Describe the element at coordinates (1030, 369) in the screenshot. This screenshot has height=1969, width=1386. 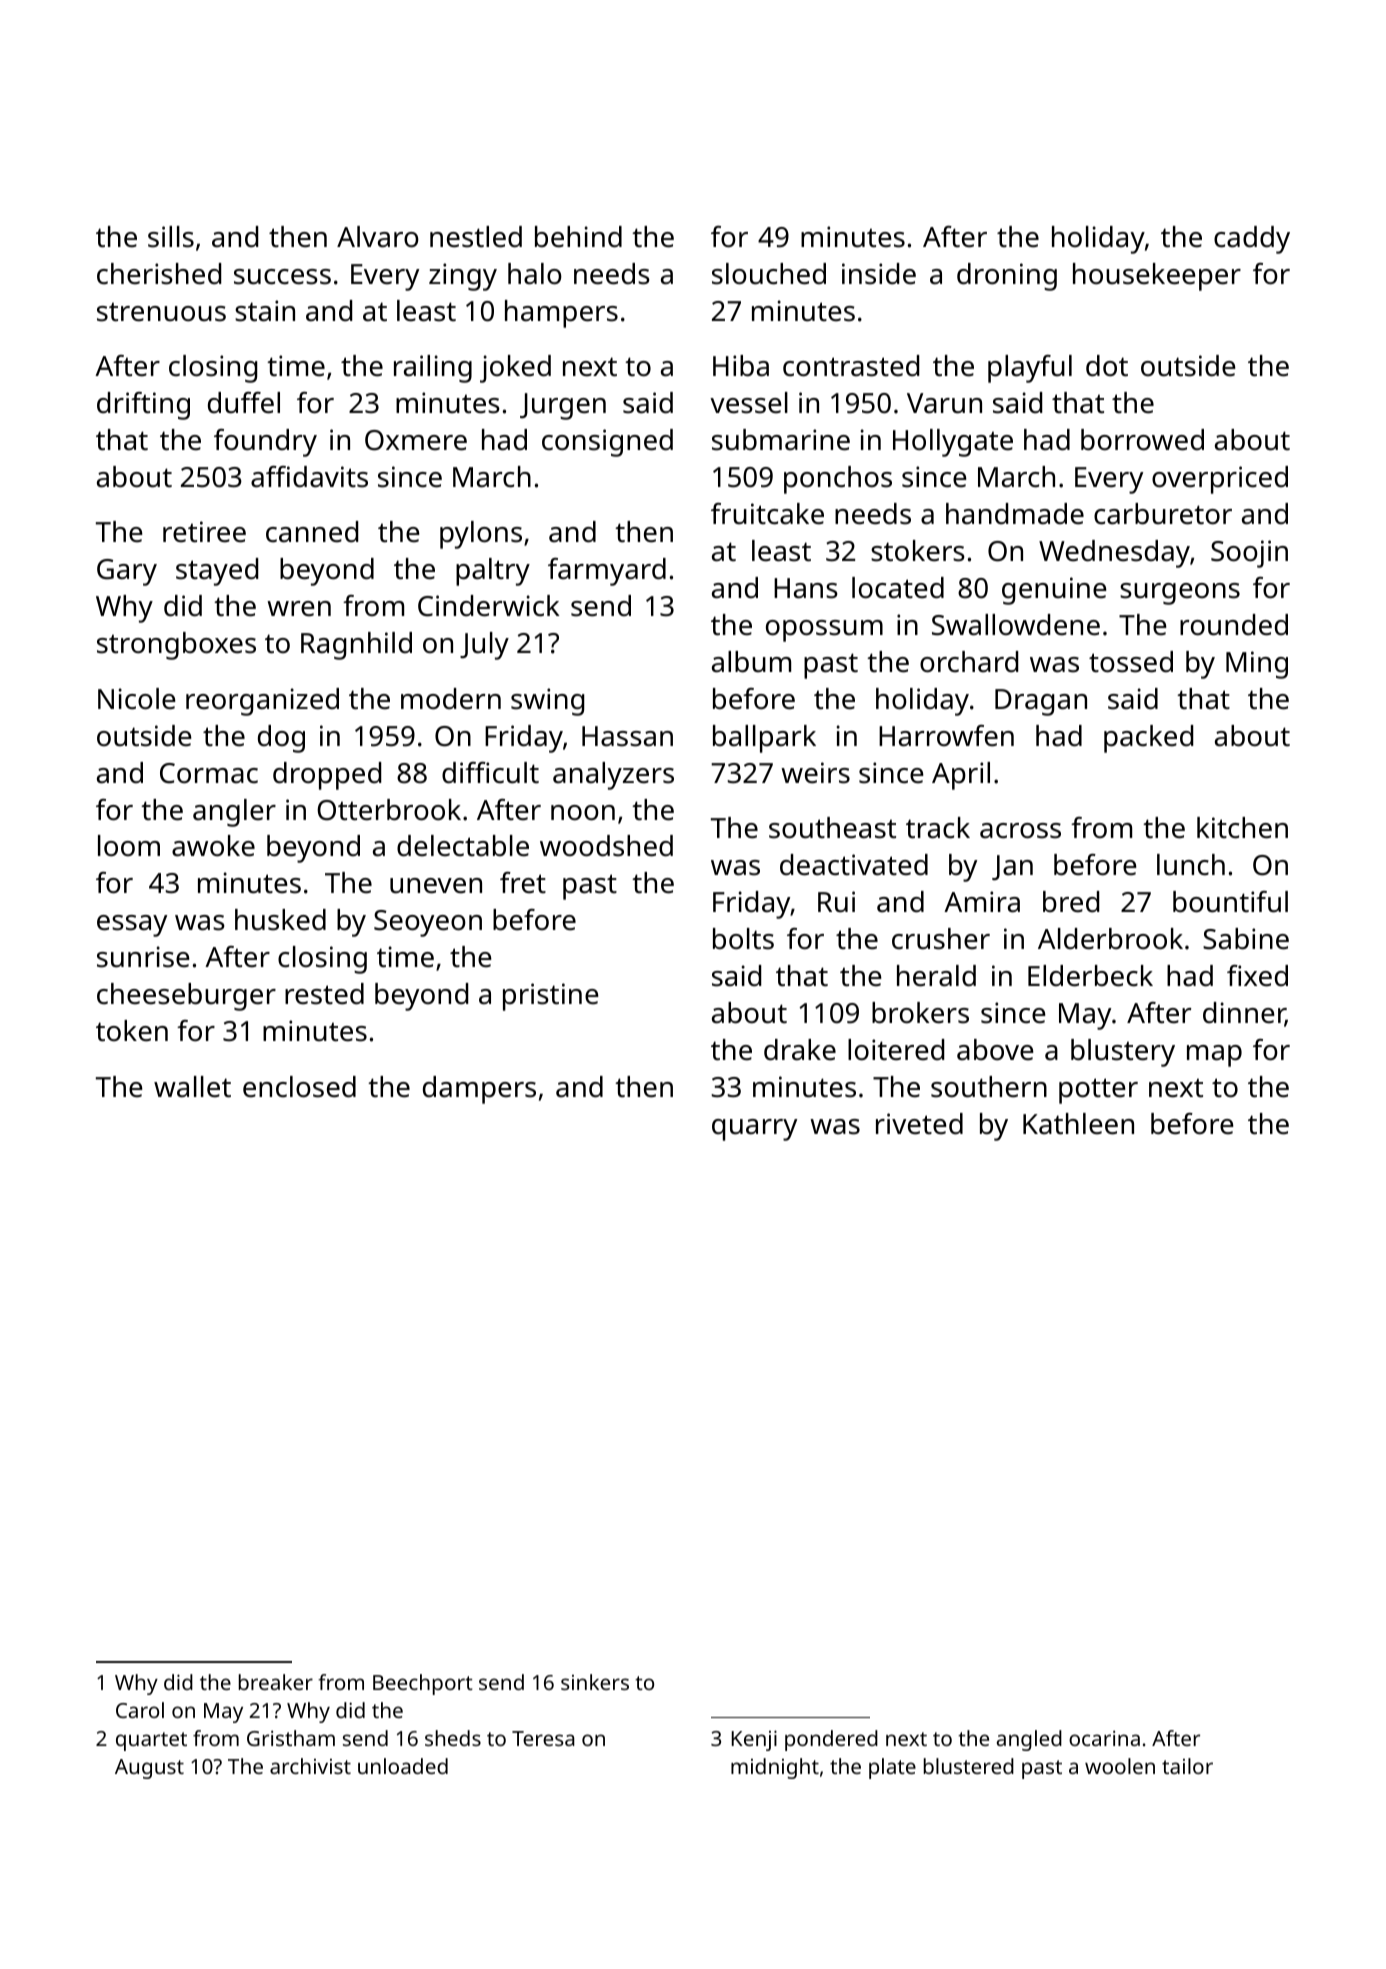
I see `playful` at that location.
